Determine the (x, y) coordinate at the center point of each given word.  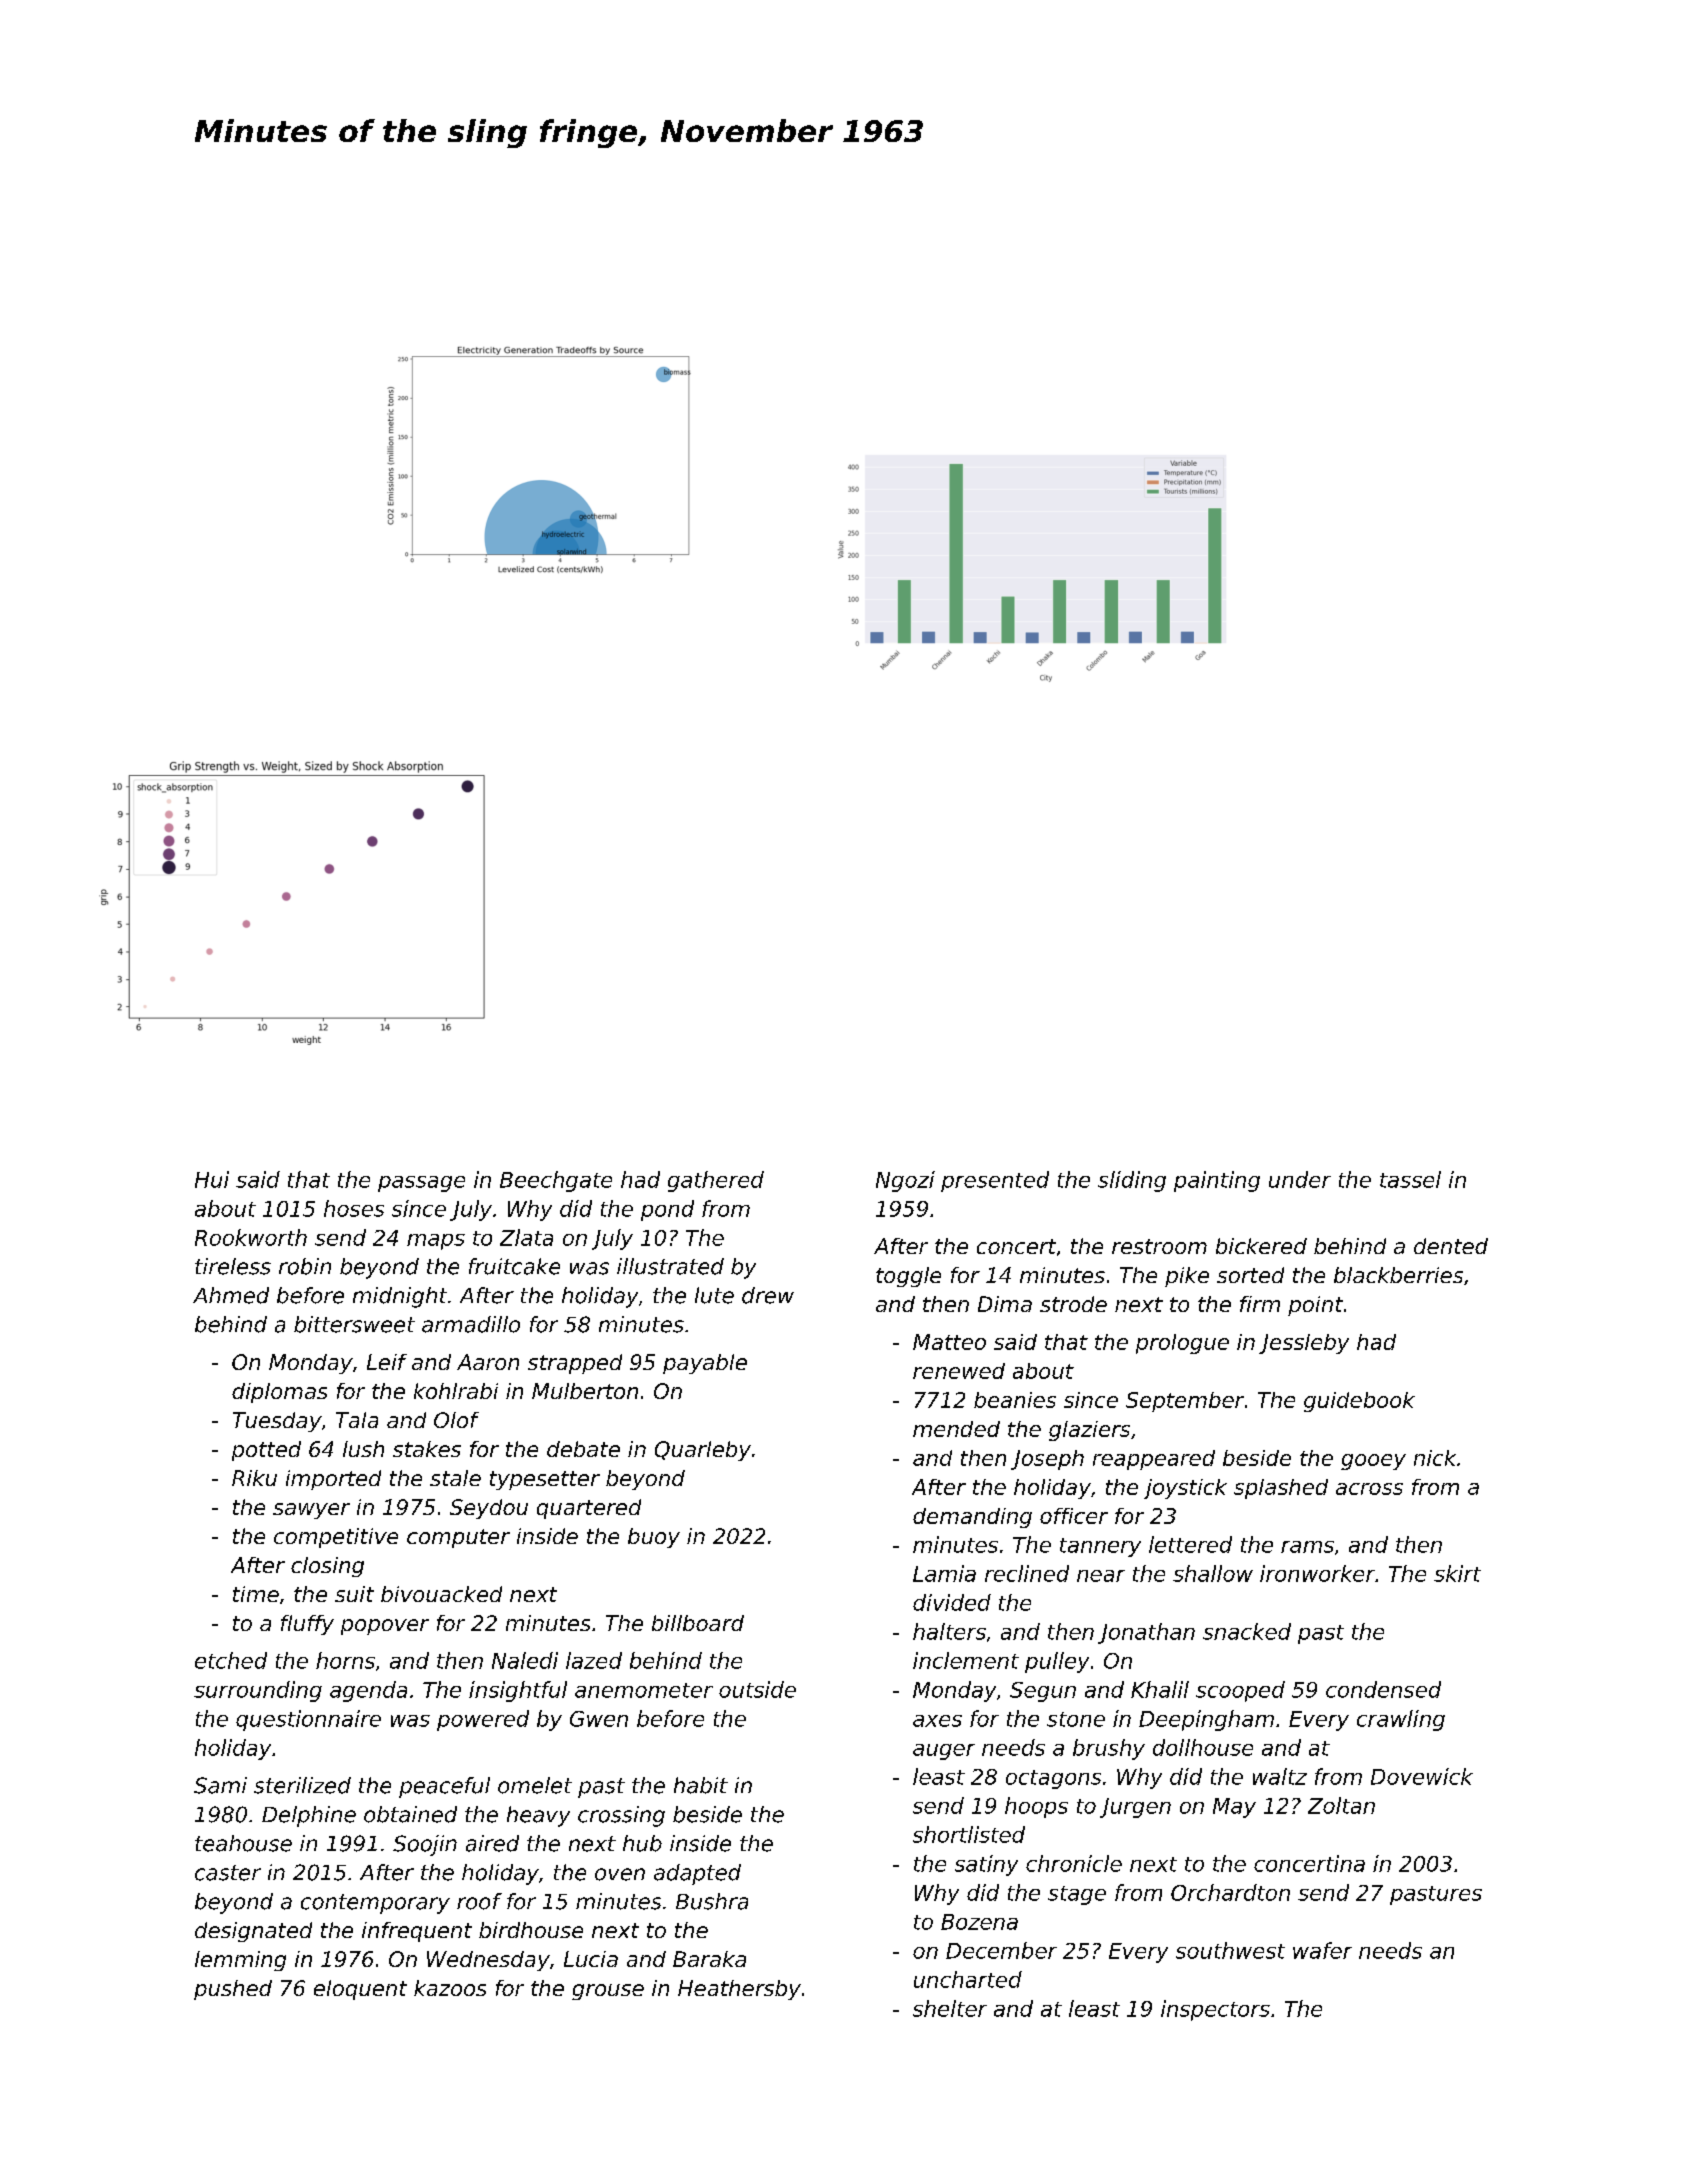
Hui (212, 1179)
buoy (654, 1538)
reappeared (1154, 1460)
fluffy (307, 1625)
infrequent (417, 1932)
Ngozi (905, 1181)
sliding (1132, 1181)
